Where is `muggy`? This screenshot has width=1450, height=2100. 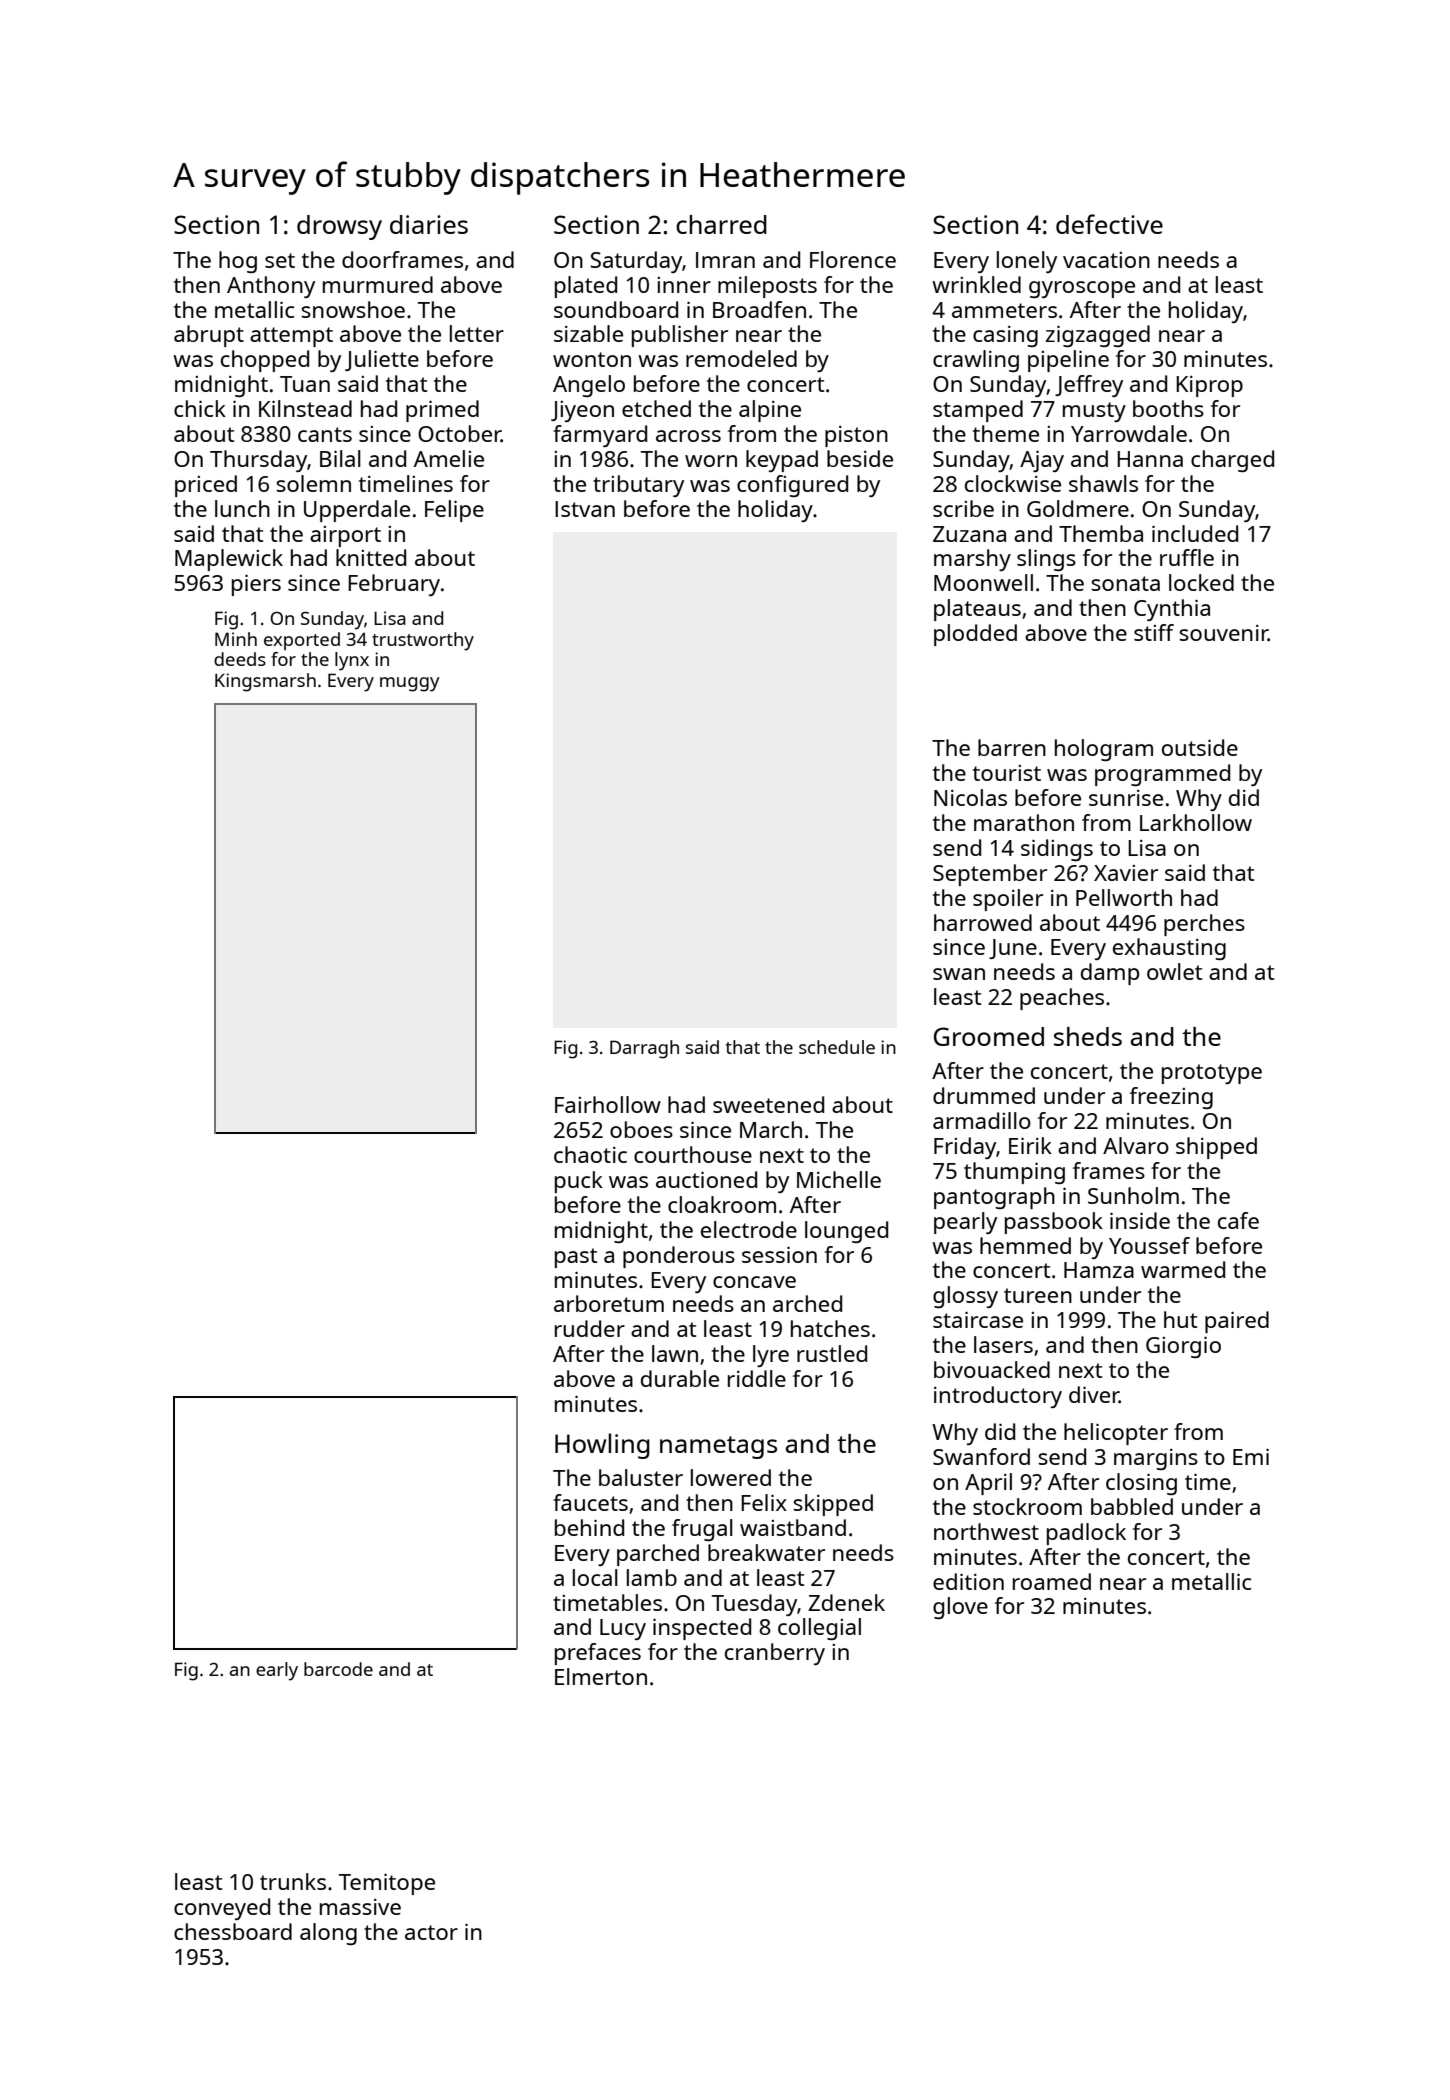 muggy is located at coordinates (410, 684).
